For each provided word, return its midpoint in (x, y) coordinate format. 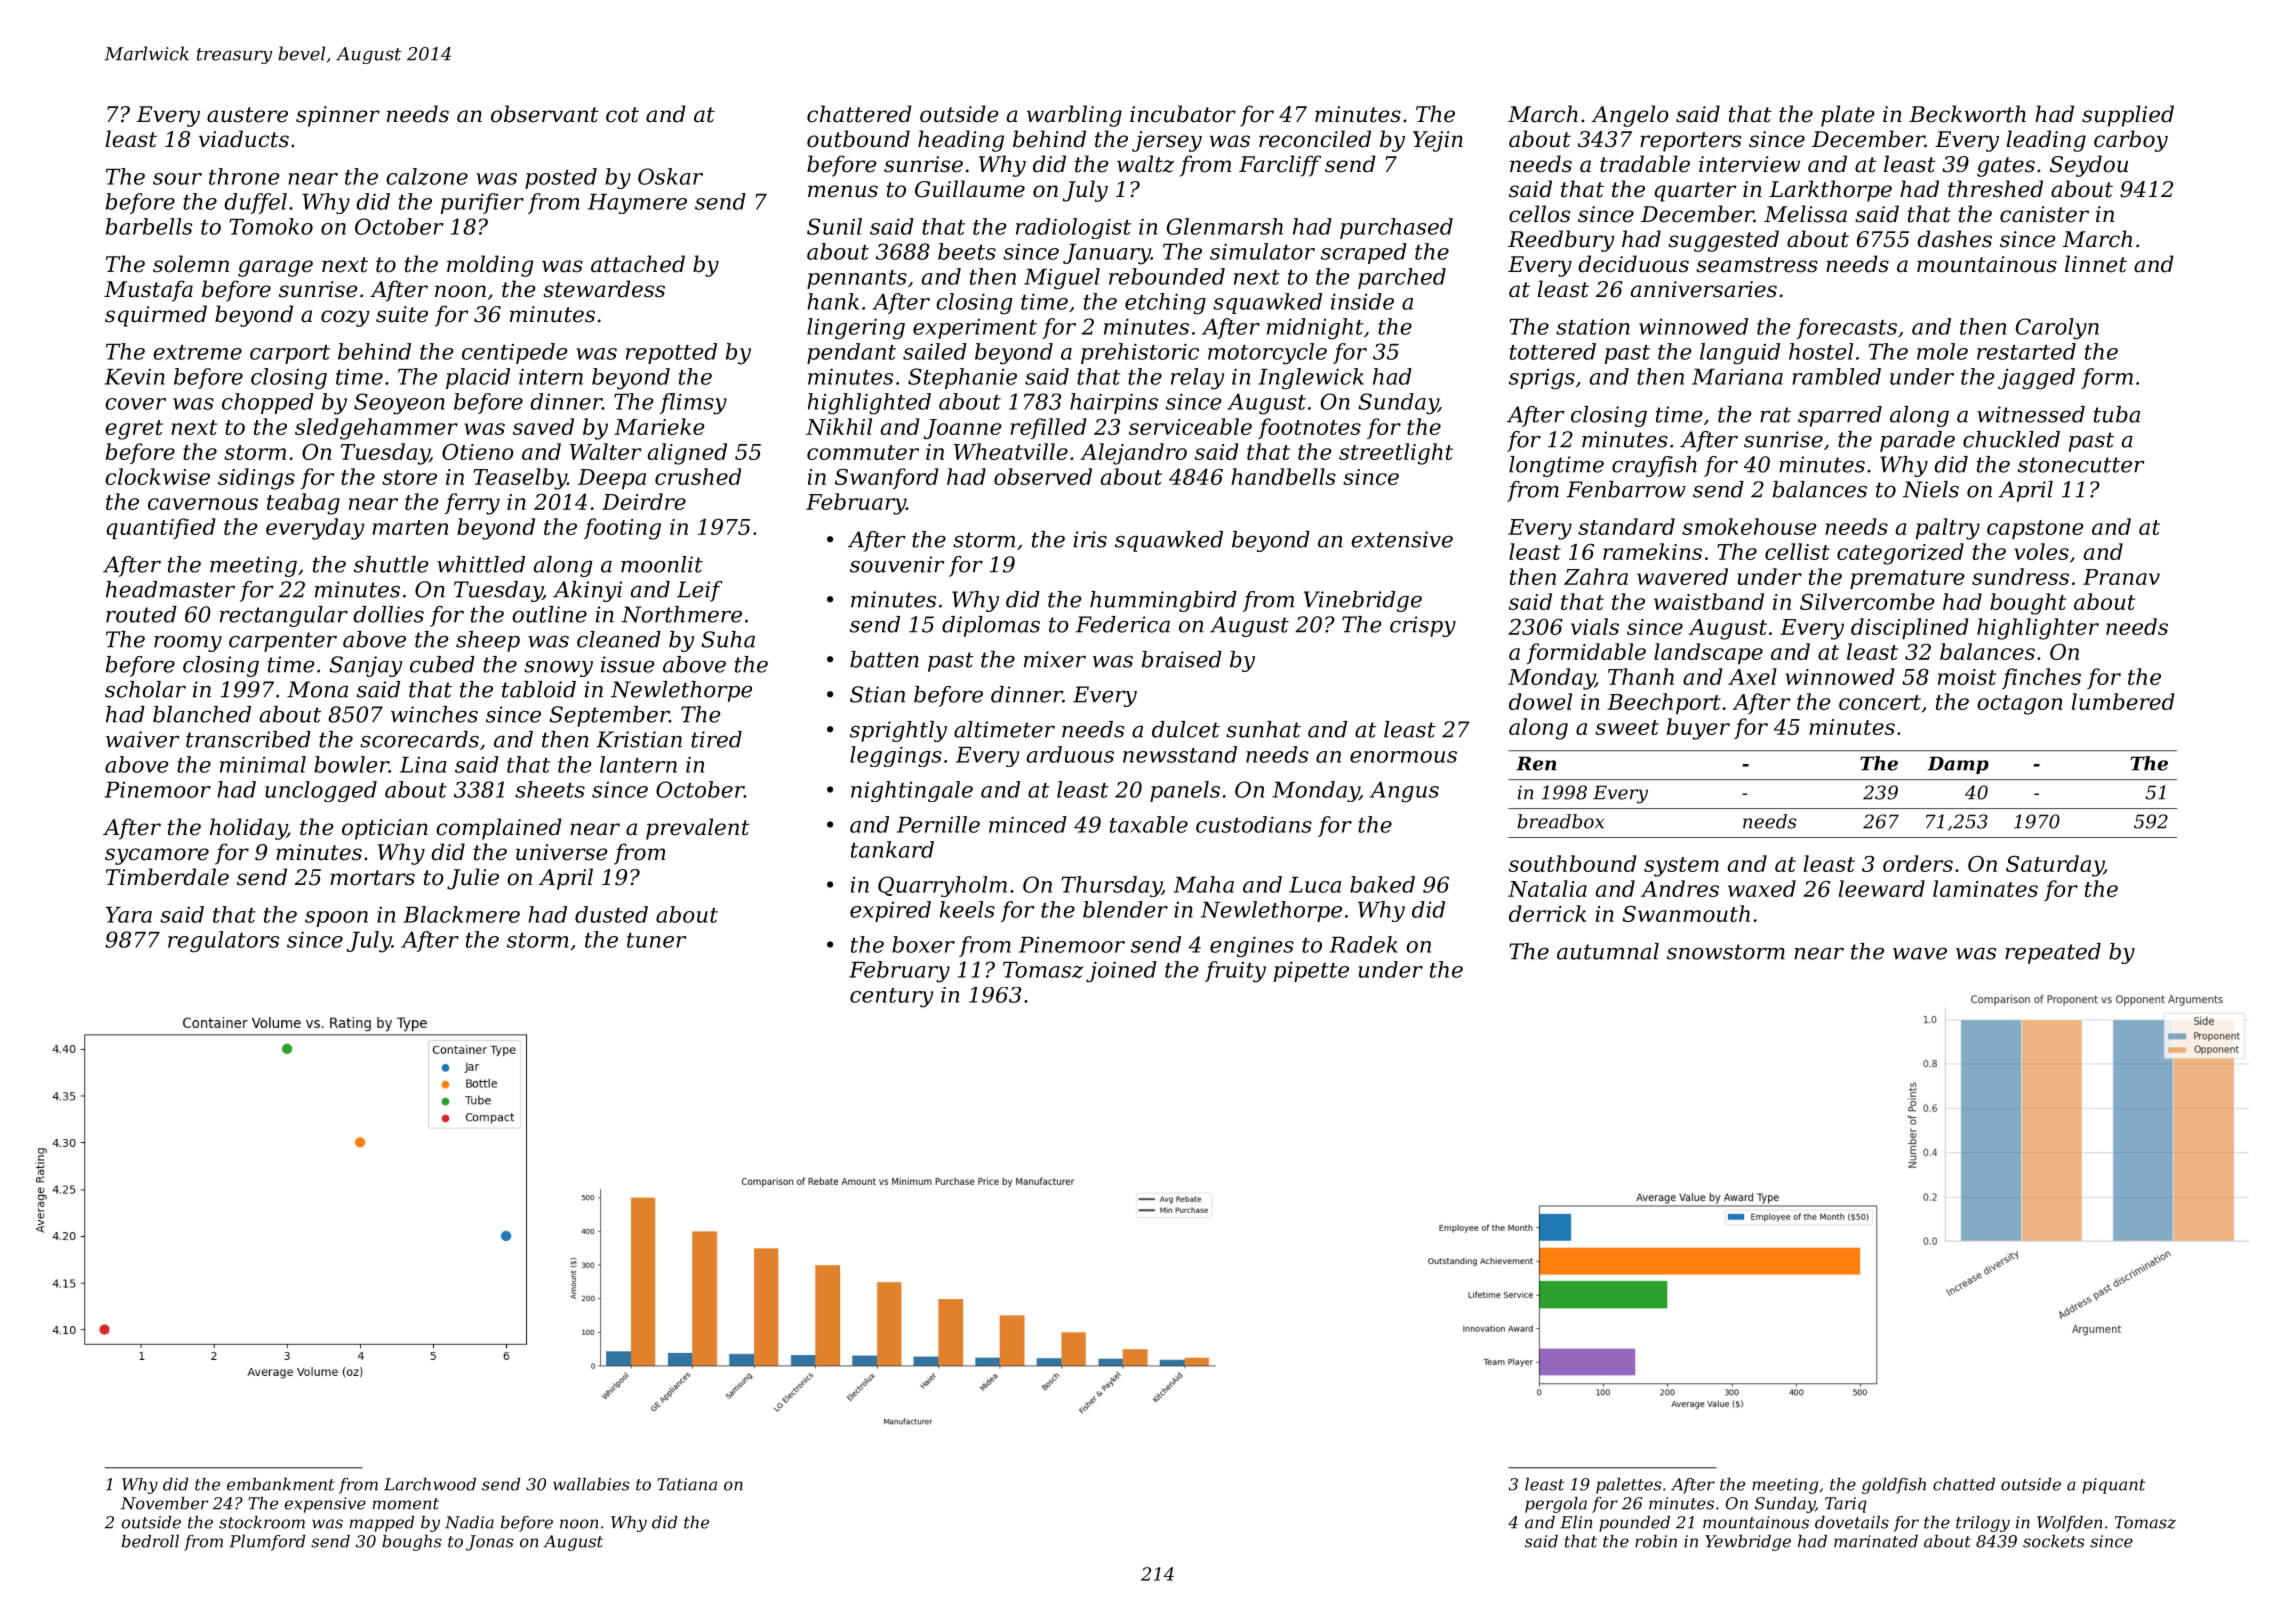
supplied (2128, 116)
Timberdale (167, 877)
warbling (1074, 116)
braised (1182, 659)
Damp (1958, 765)
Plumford (267, 1543)
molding (490, 266)
